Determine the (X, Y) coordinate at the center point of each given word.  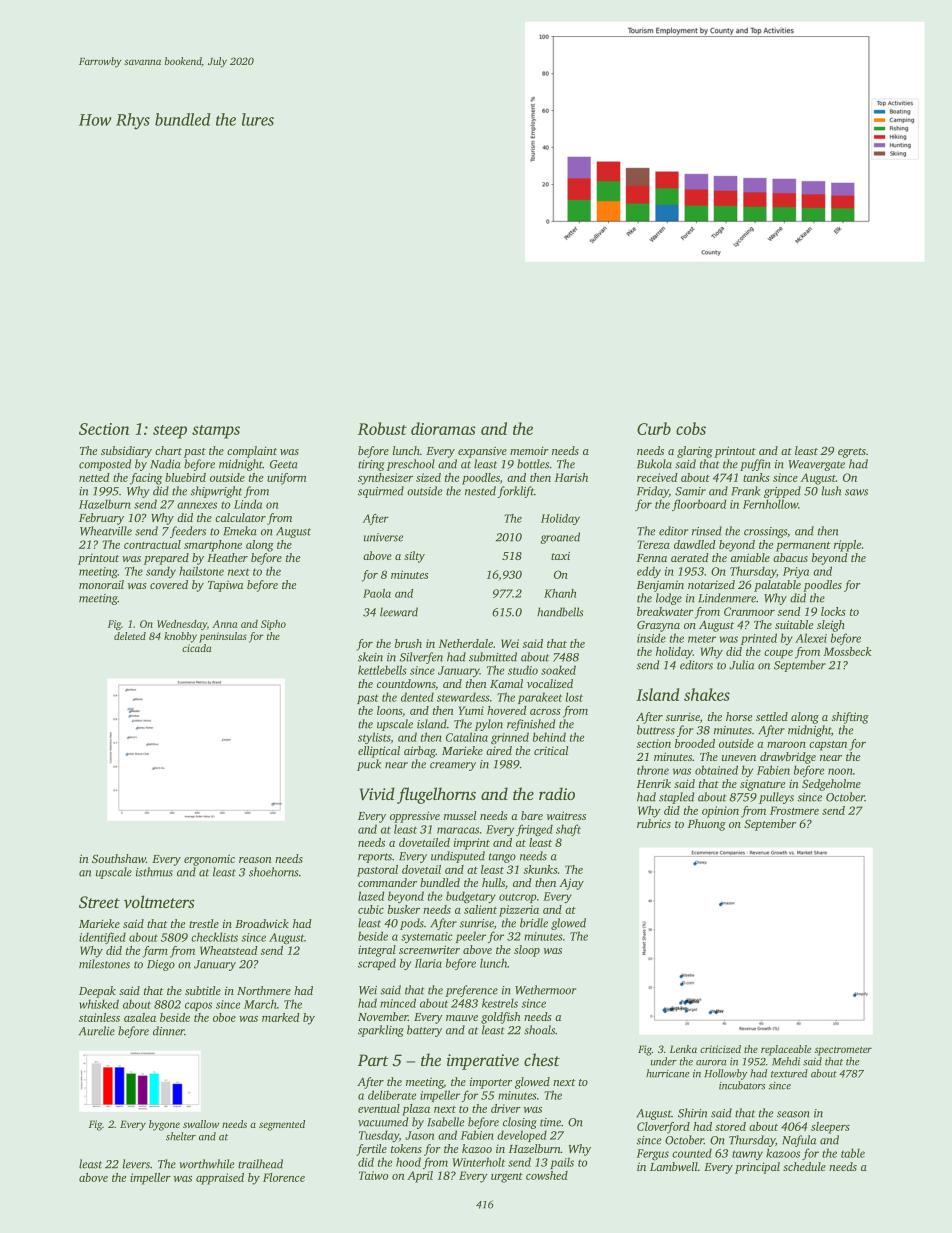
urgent (507, 1178)
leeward (399, 612)
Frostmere (794, 810)
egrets (852, 453)
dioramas (443, 428)
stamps (216, 432)
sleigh (831, 626)
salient (480, 909)
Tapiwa (225, 586)
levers (136, 1164)
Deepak (97, 992)
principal (757, 1168)
